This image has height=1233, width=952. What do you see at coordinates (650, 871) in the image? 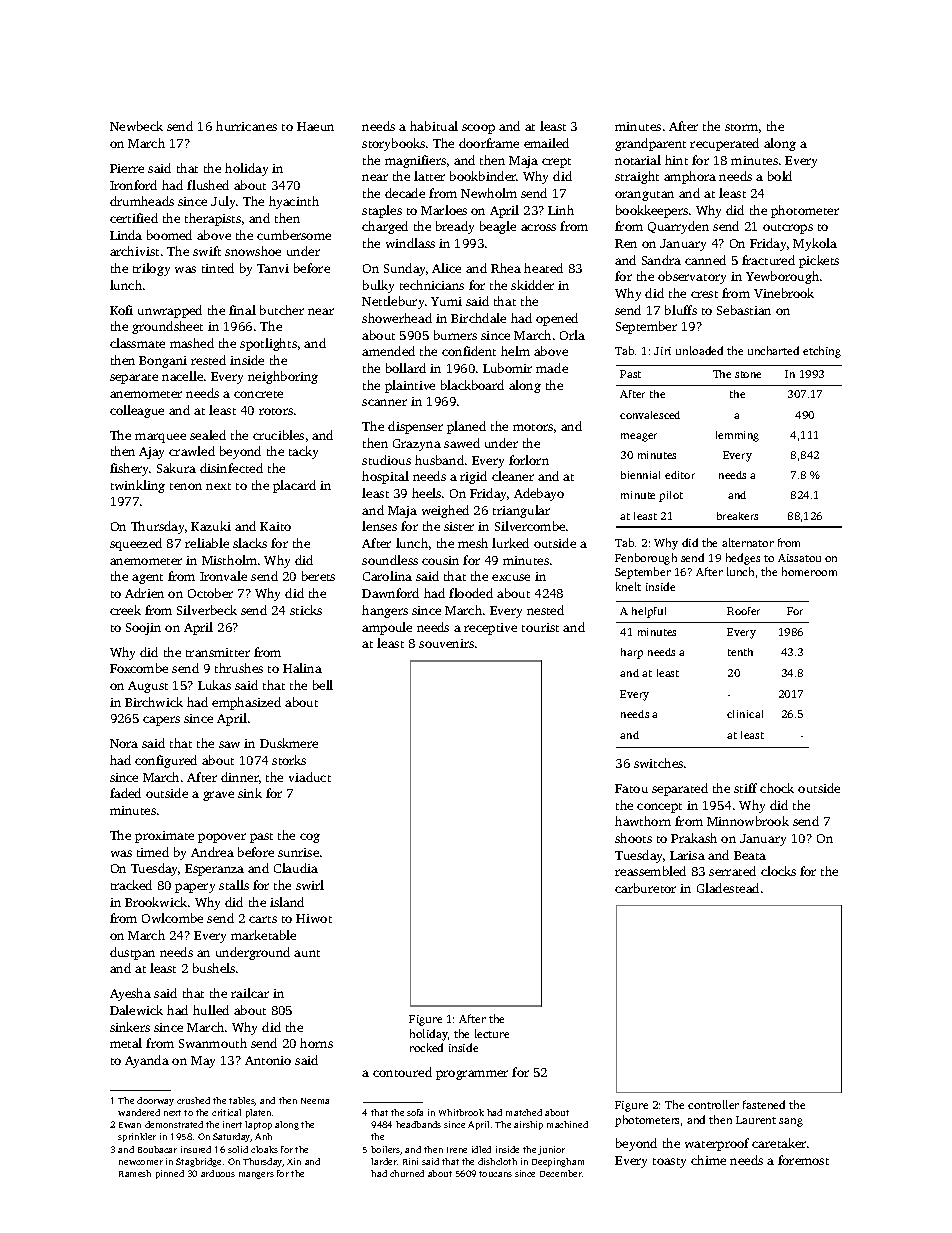
I see `reassembled` at bounding box center [650, 871].
